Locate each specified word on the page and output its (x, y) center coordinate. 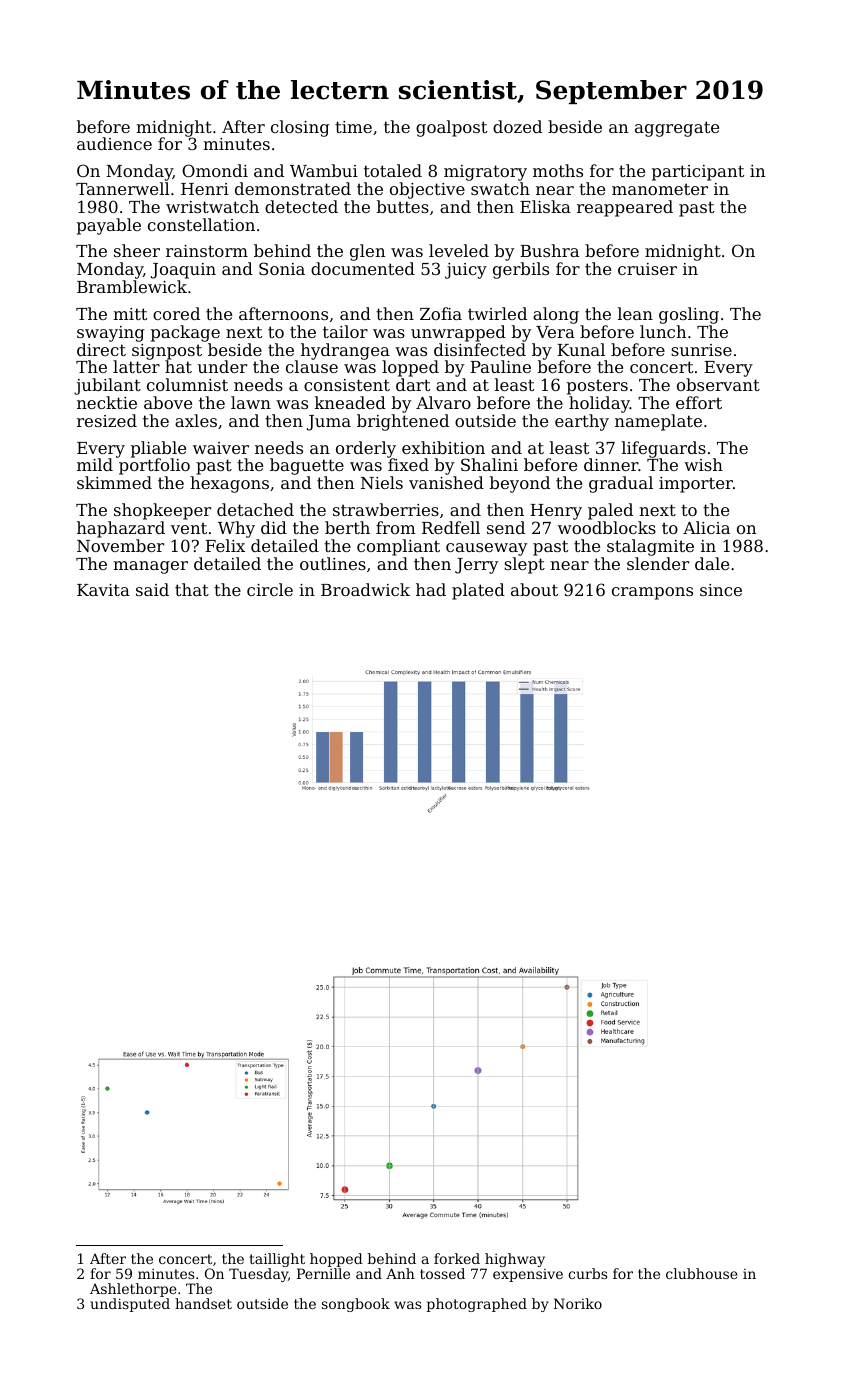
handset (203, 1303)
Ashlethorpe (133, 1290)
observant (718, 384)
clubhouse (702, 1273)
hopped (336, 1260)
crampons (652, 593)
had (431, 589)
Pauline (500, 366)
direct (101, 349)
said (152, 589)
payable (109, 226)
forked (457, 1258)
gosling (689, 315)
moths (558, 170)
